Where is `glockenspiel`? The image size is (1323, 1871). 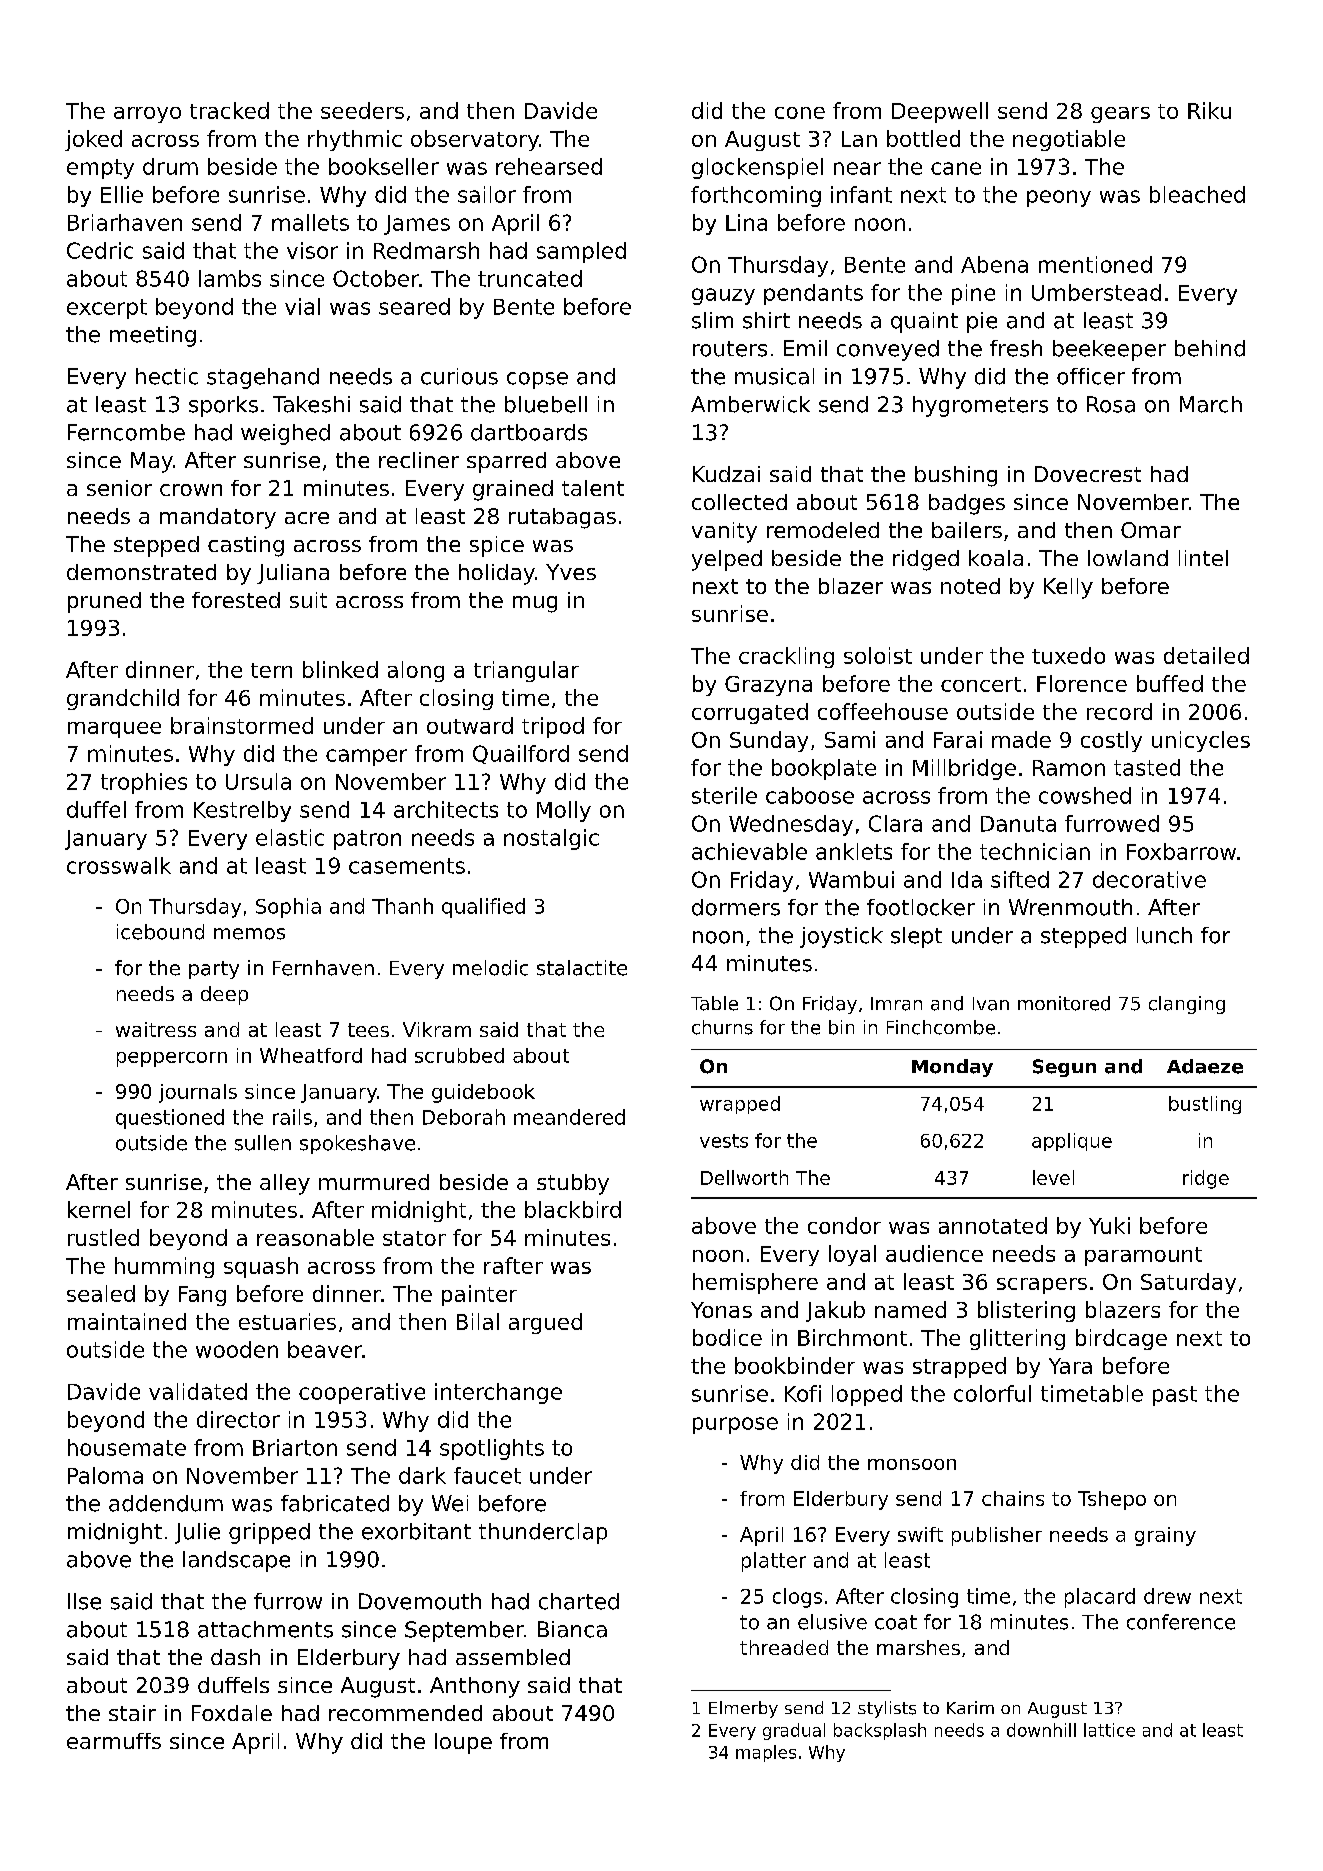
glockenspiel is located at coordinates (757, 168).
